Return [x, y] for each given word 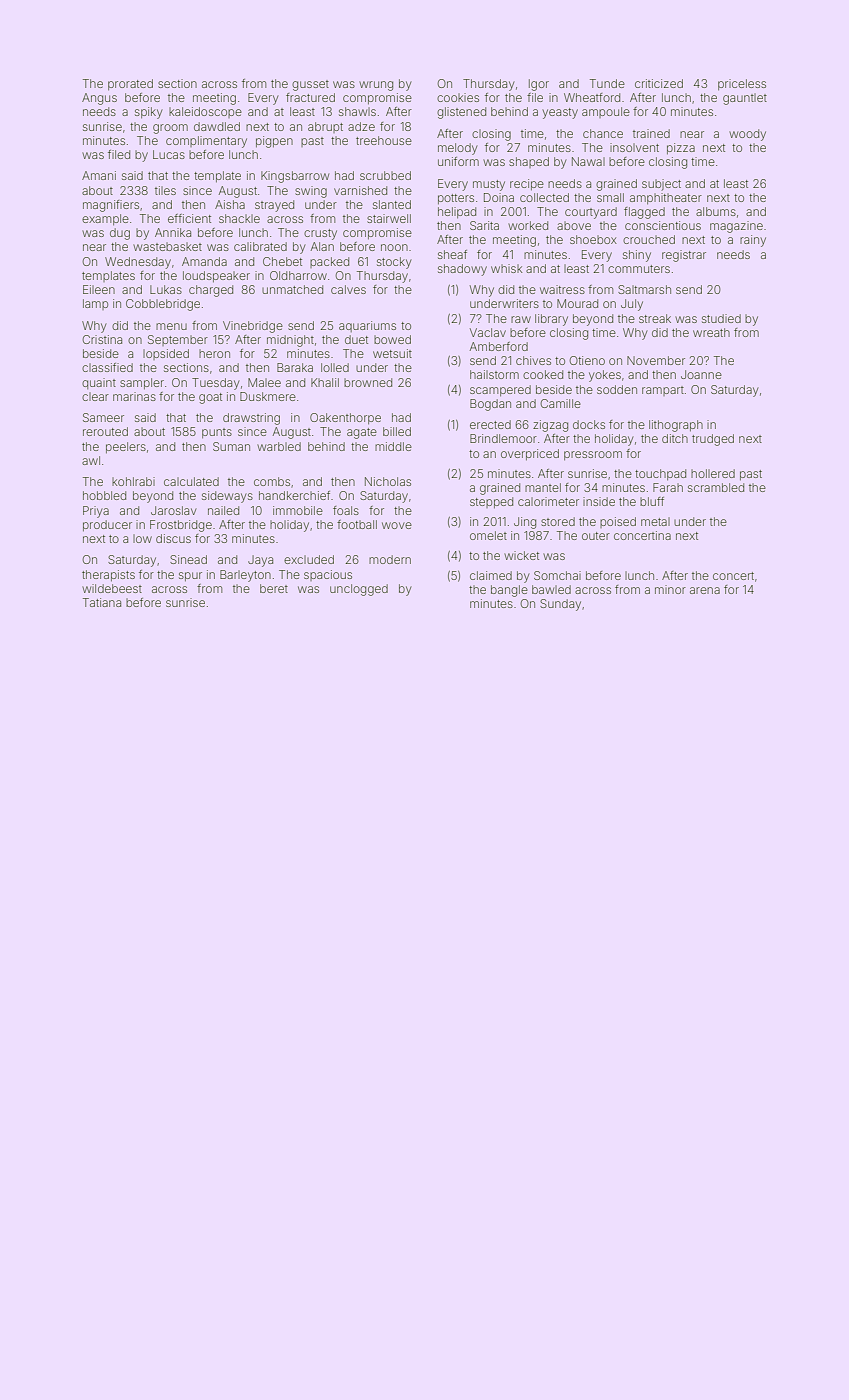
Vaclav [488, 332]
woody [747, 135]
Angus [99, 99]
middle [393, 446]
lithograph [676, 426]
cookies [458, 97]
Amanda [204, 261]
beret [274, 588]
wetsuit [392, 353]
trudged [713, 440]
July [632, 305]
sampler [142, 383]
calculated [191, 481]
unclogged [359, 590]
